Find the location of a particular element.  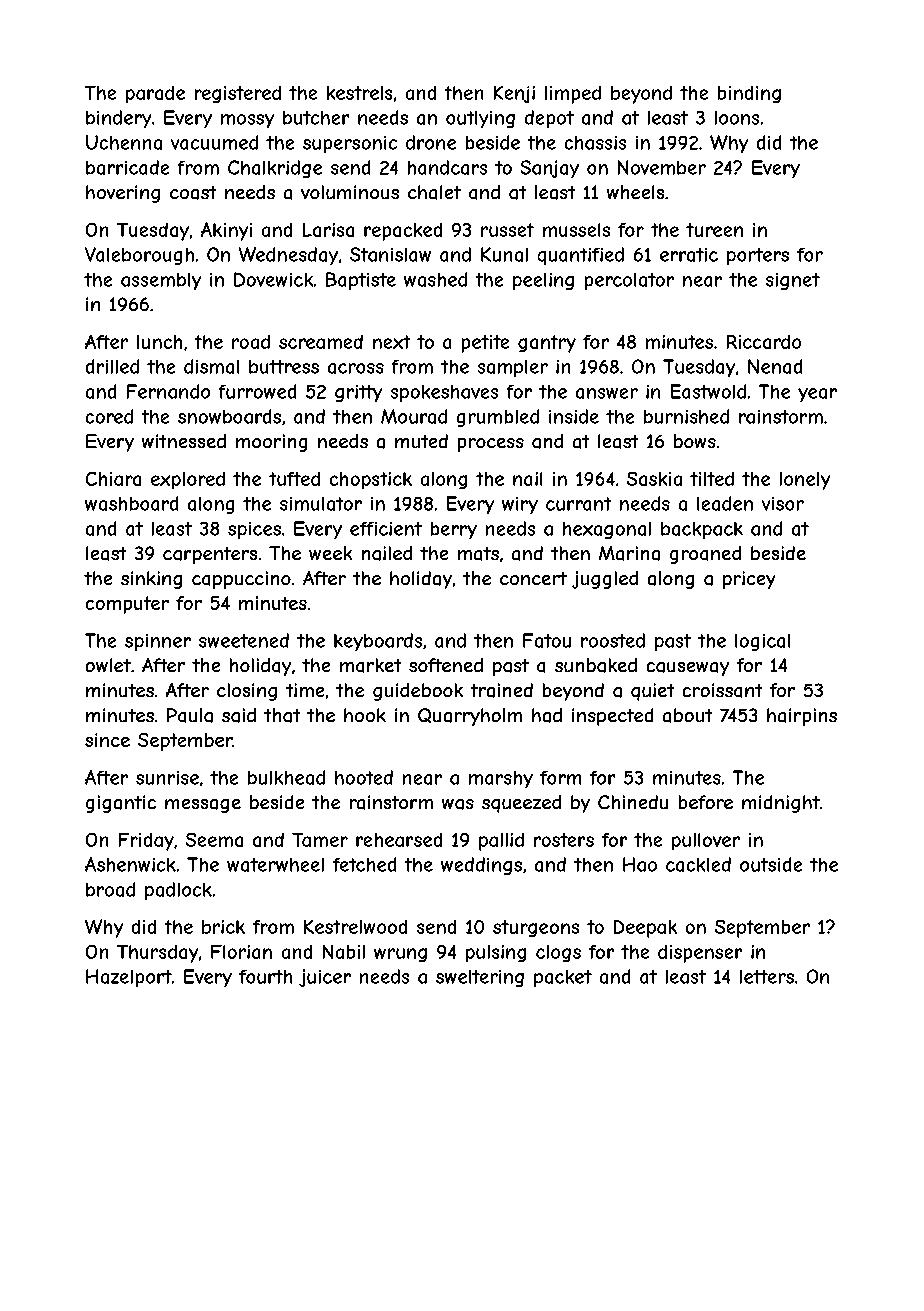

Florian is located at coordinates (241, 952).
